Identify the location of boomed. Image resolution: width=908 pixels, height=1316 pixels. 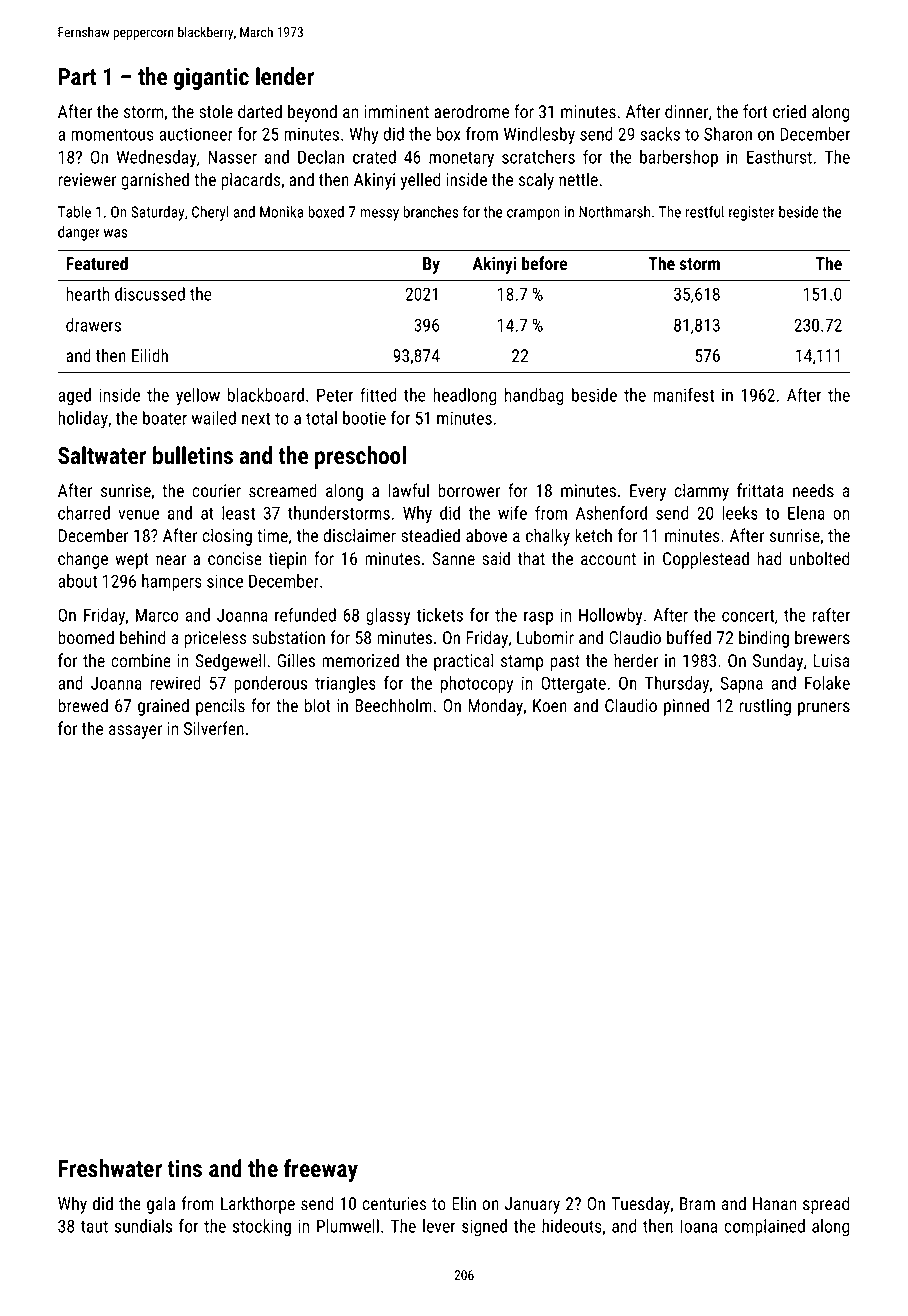
(86, 637).
